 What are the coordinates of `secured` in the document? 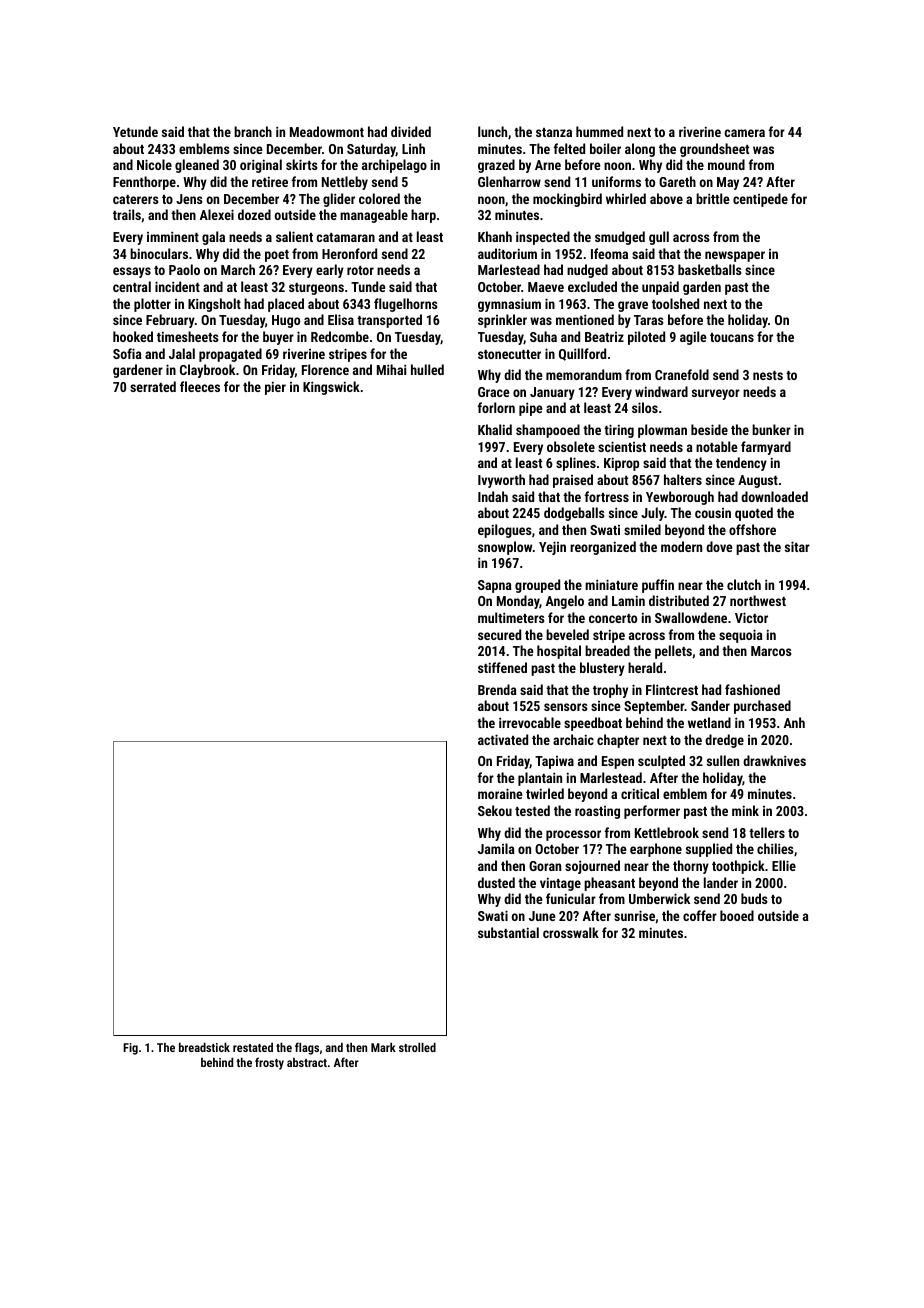 It's located at (499, 634).
